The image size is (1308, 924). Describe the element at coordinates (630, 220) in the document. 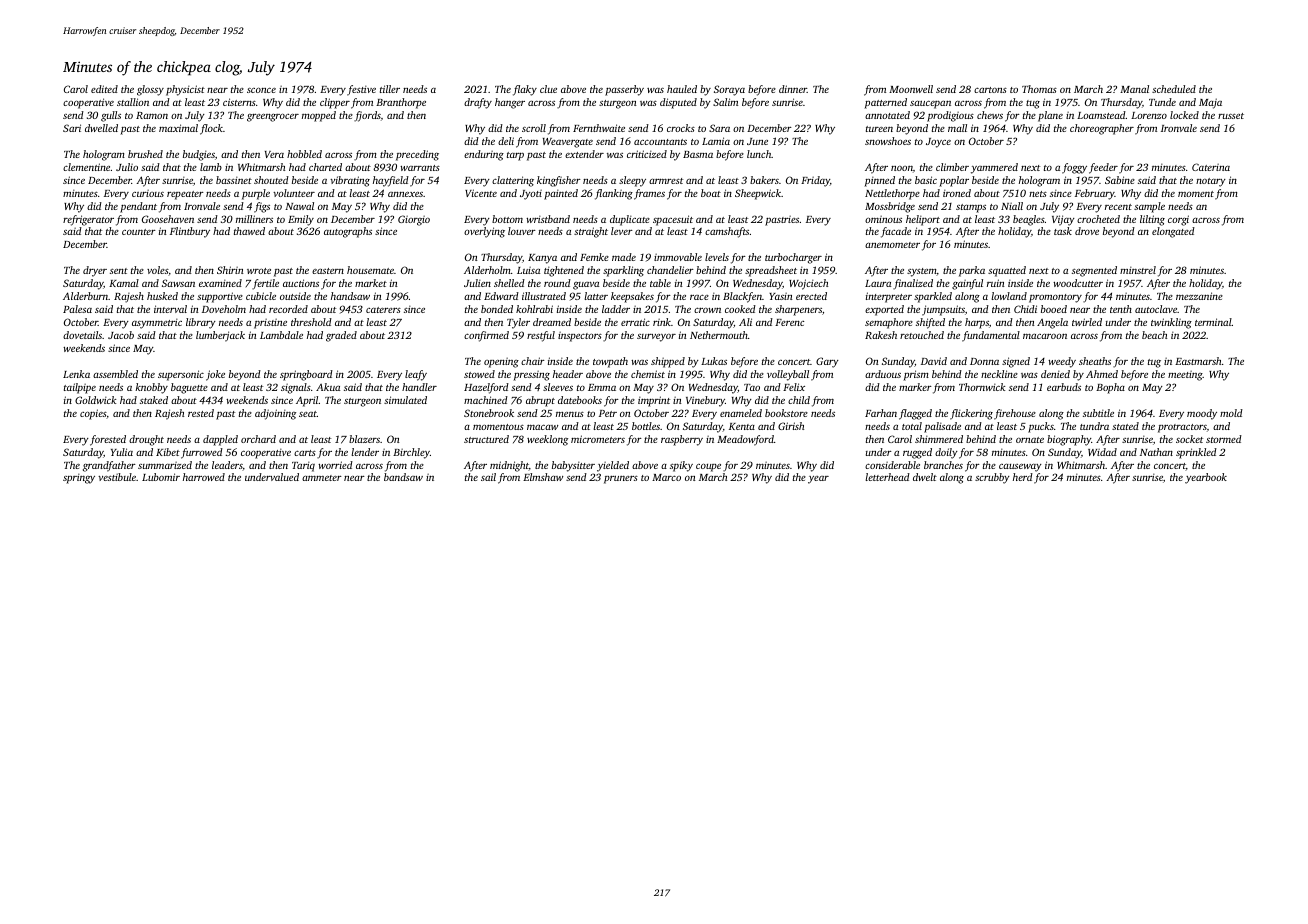

I see `duplicate` at that location.
